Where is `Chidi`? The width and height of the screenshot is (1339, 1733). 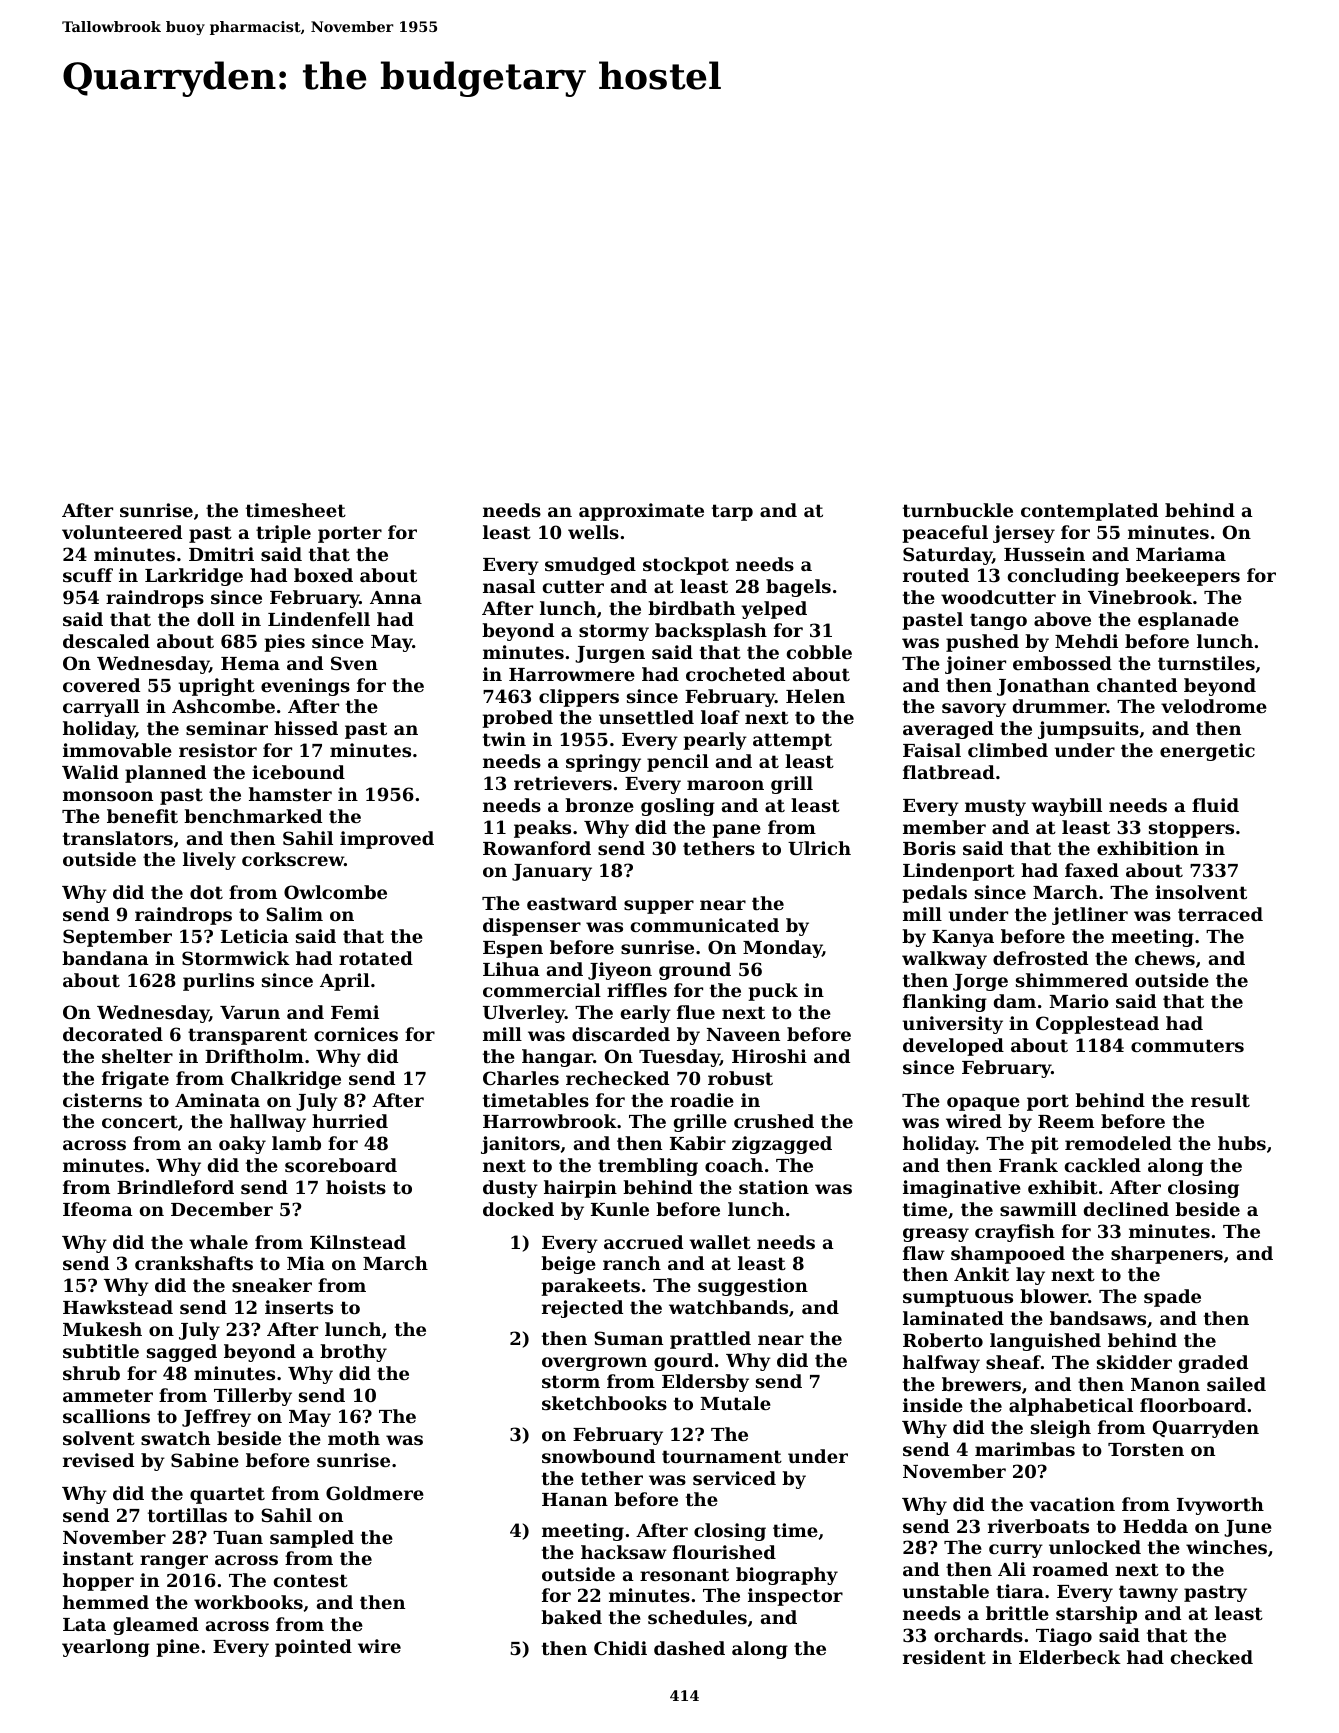 Chidi is located at coordinates (620, 1648).
